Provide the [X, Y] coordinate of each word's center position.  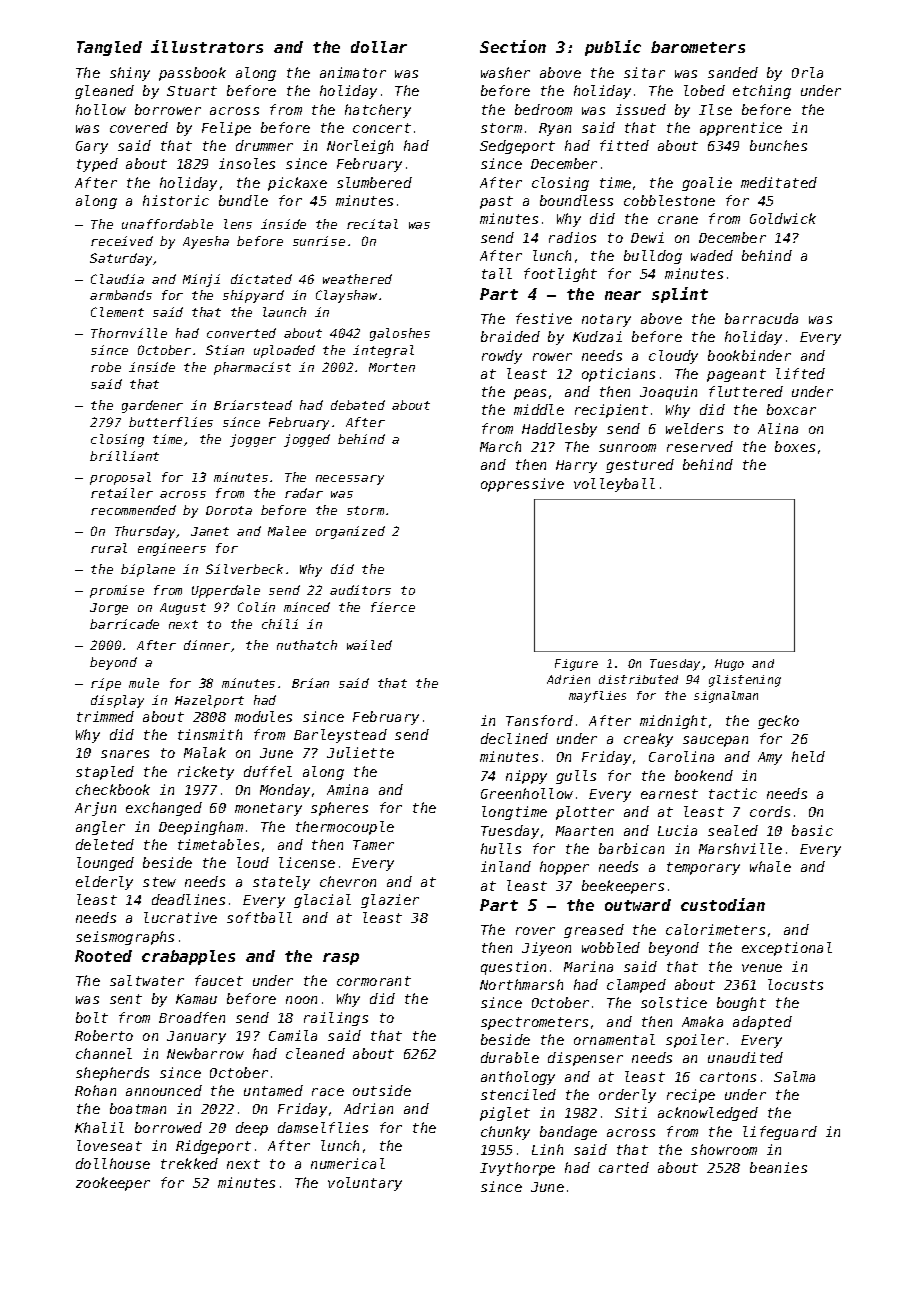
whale [770, 866]
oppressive [522, 485]
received [122, 241]
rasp [341, 959]
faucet [219, 980]
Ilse [715, 109]
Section [513, 46]
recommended [133, 510]
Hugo [729, 665]
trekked [189, 1163]
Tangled [109, 48]
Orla [807, 72]
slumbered [374, 182]
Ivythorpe [517, 1169]
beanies [778, 1167]
